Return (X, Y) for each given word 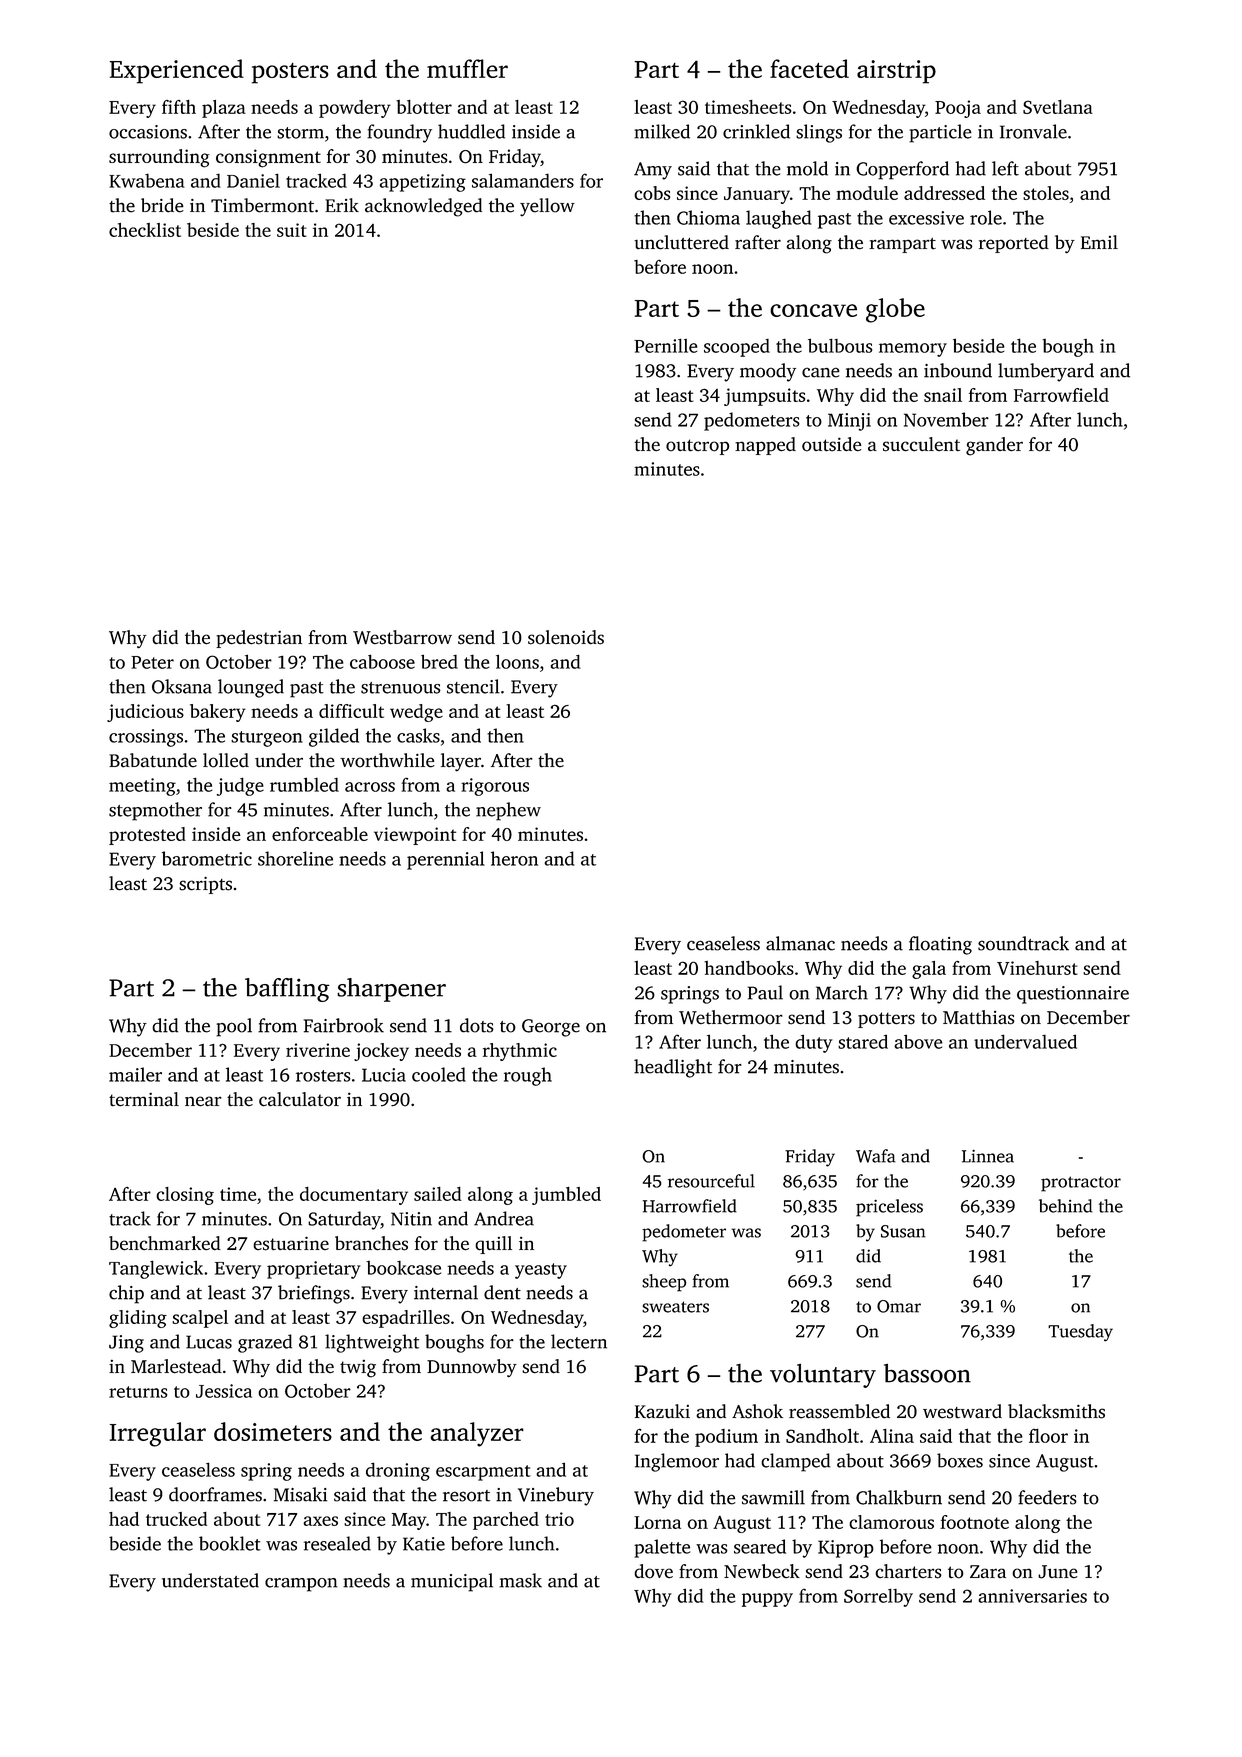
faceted (809, 68)
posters (290, 73)
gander (994, 446)
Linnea (988, 1156)
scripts (205, 885)
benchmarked (165, 1243)
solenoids (566, 637)
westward (962, 1411)
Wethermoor (731, 1017)
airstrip (896, 72)
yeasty (541, 1271)
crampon (301, 1585)
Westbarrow (402, 637)
